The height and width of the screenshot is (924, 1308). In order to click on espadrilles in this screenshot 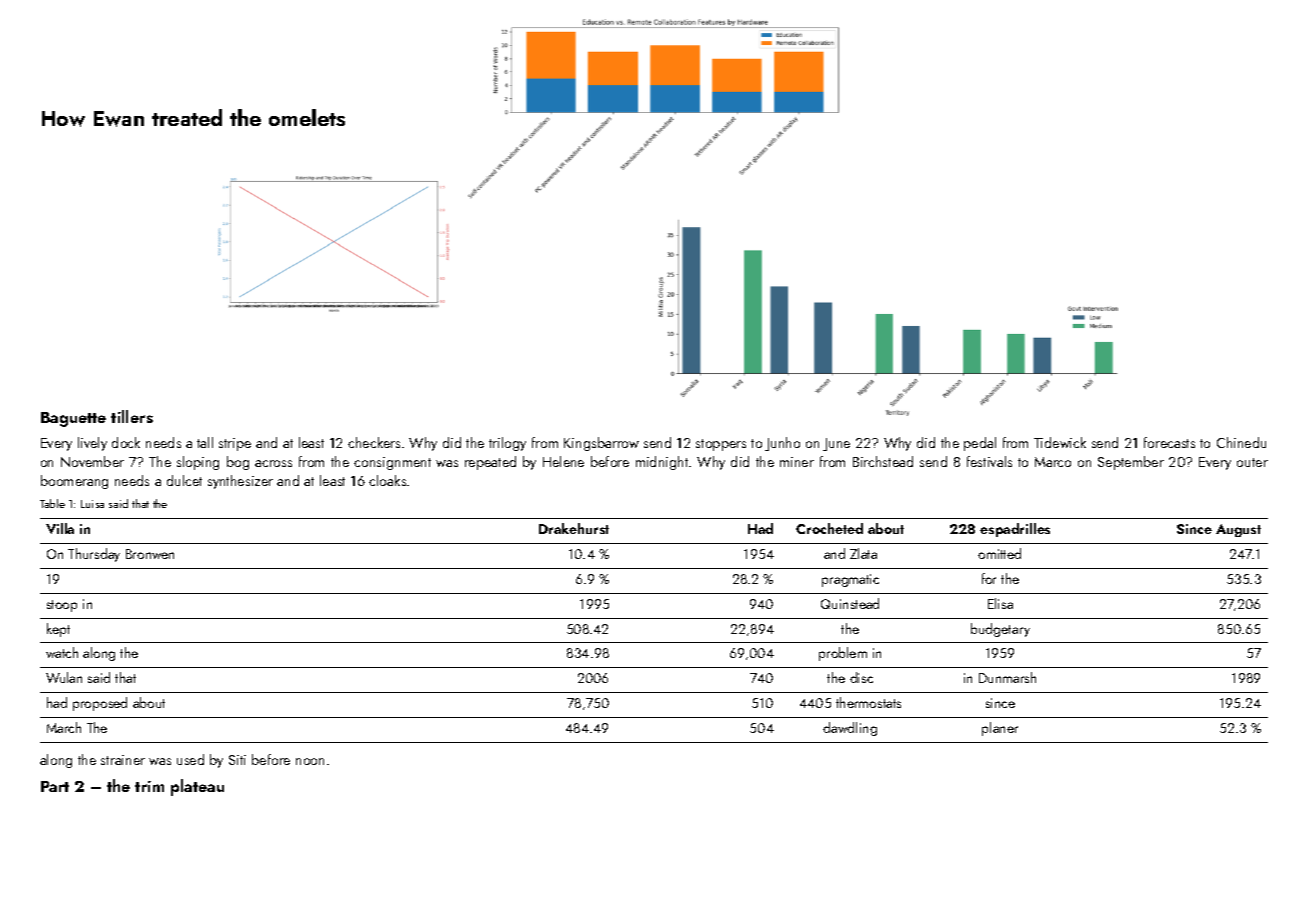, I will do `click(1015, 530)`.
